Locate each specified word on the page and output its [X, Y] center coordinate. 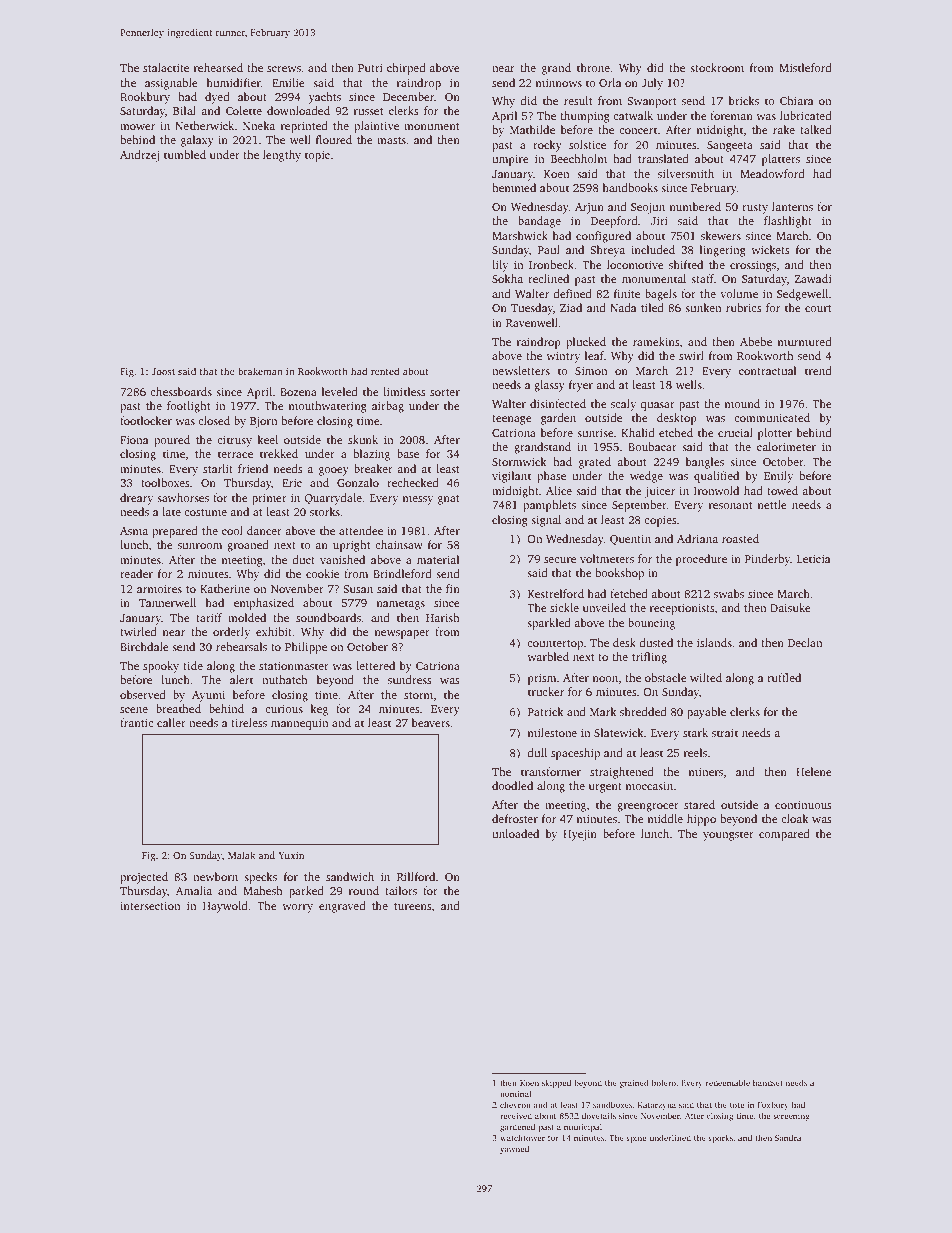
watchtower [522, 1137]
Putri [370, 67]
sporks [720, 1138]
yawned [514, 1149]
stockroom [717, 67]
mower [137, 127]
